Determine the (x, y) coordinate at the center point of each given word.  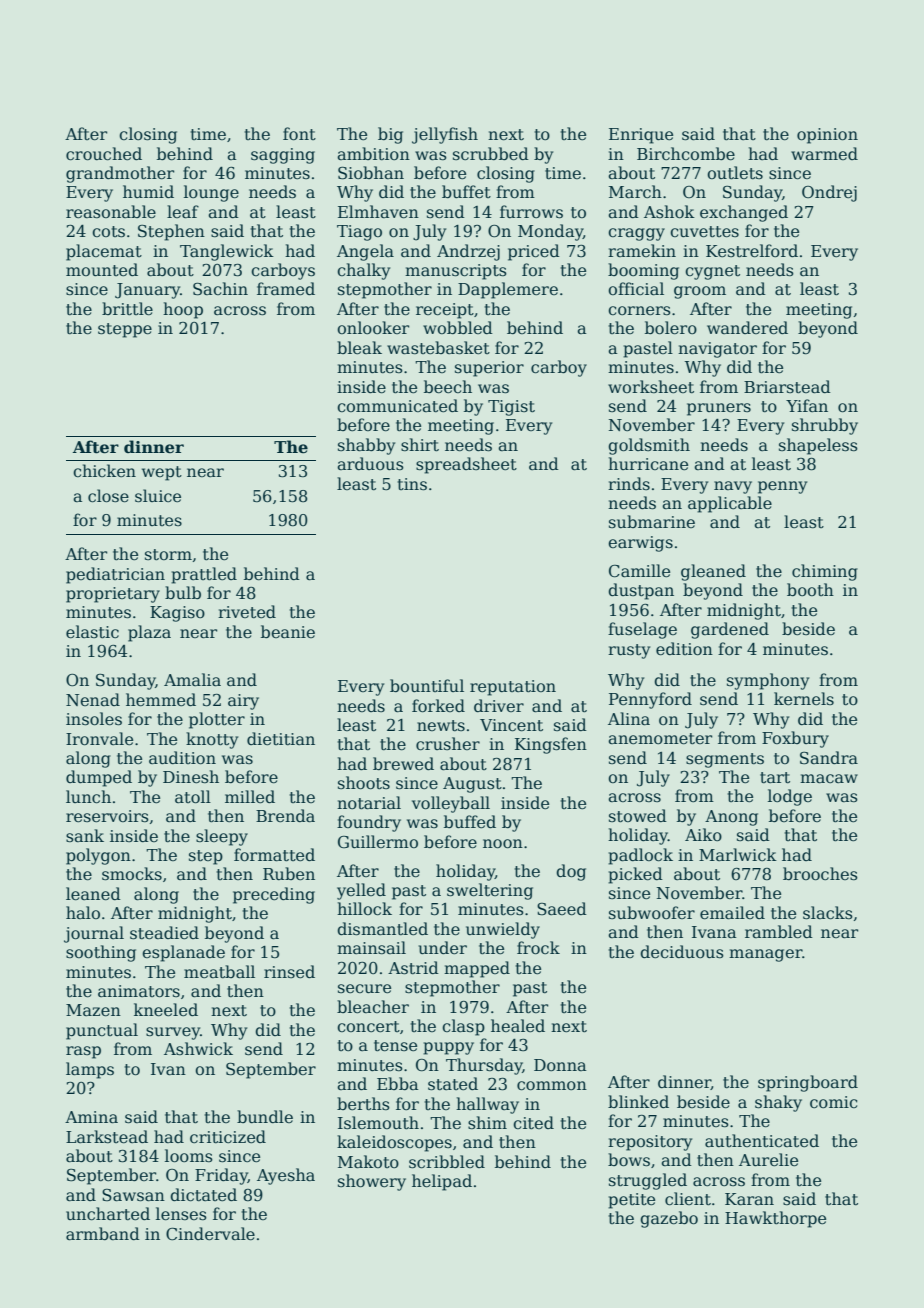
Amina (91, 1117)
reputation (513, 688)
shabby (366, 446)
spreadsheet (466, 465)
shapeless (818, 446)
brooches (820, 874)
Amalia (192, 680)
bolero (671, 328)
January (147, 291)
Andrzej (468, 252)
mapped (477, 969)
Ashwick (198, 1049)
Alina (629, 719)
